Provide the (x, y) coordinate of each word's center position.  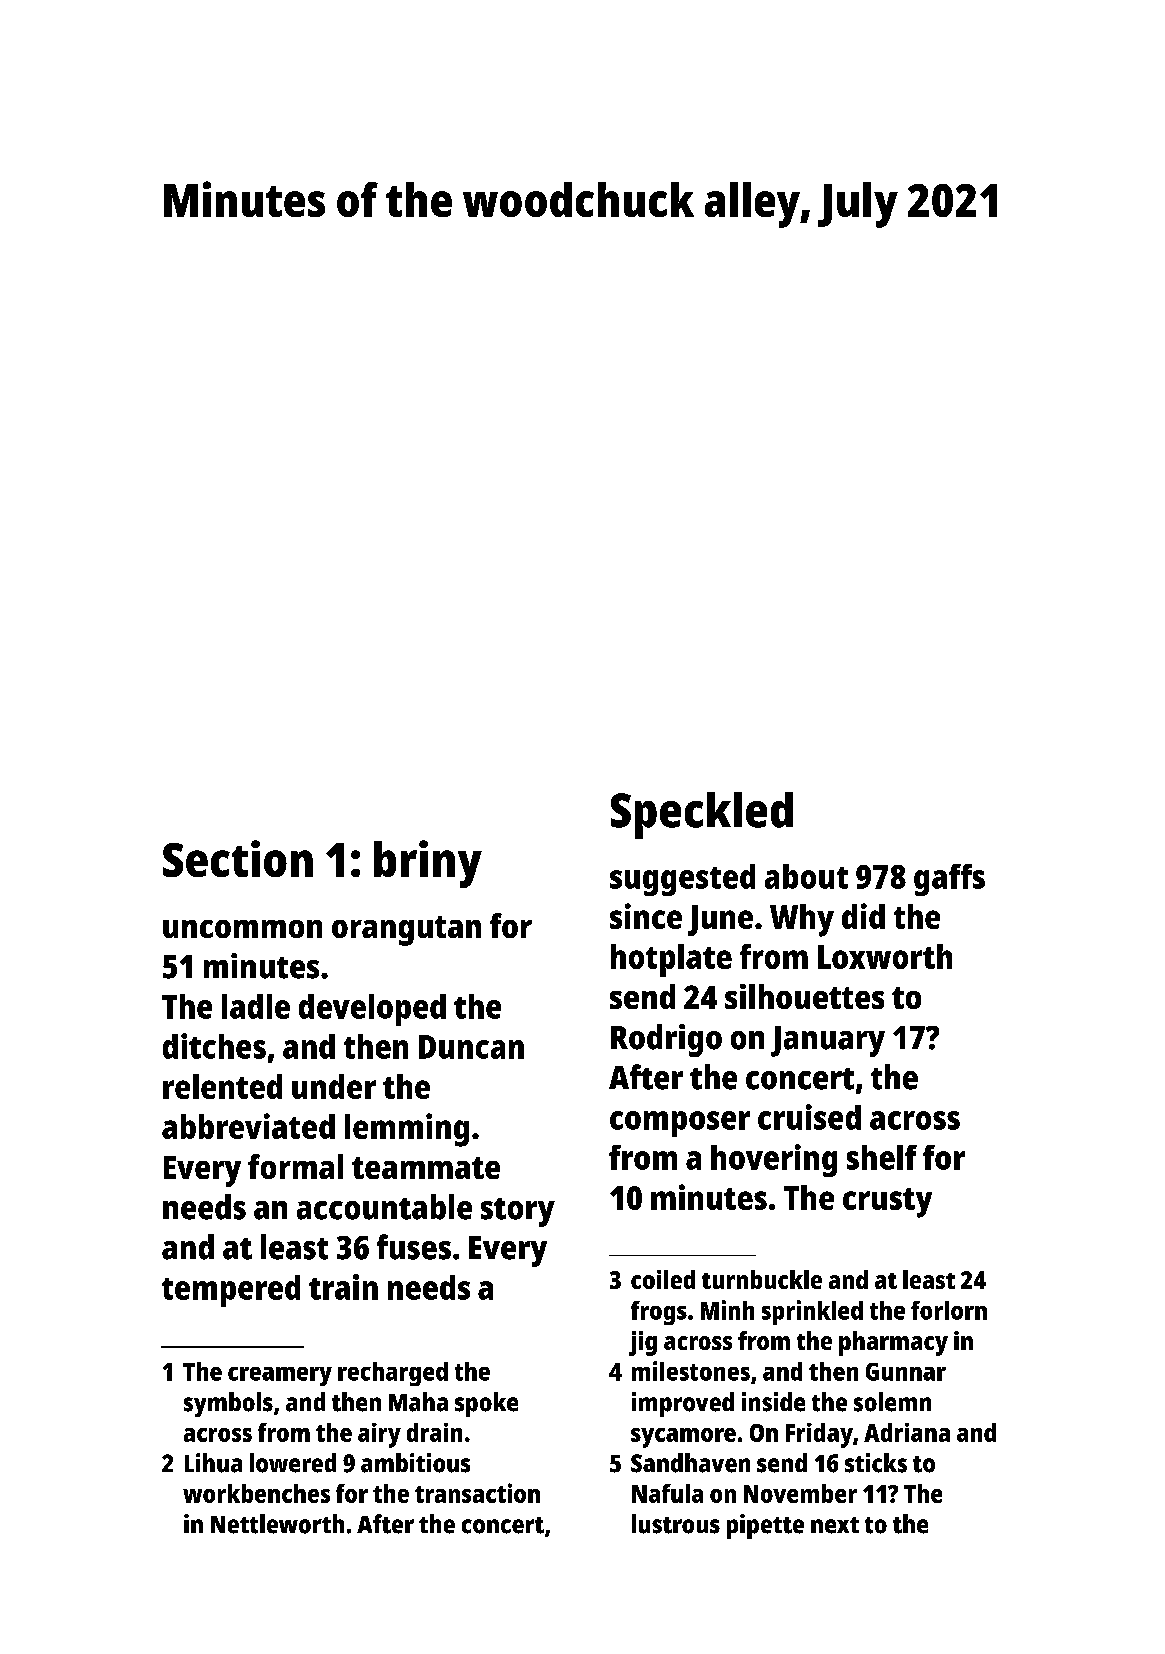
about (806, 876)
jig (643, 1343)
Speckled (702, 815)
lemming (407, 1130)
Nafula (667, 1493)
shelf (882, 1157)
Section (238, 858)
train (343, 1287)
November (800, 1493)
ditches (214, 1046)
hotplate (671, 960)
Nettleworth (277, 1524)
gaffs (949, 880)
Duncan (471, 1047)
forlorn (949, 1310)
